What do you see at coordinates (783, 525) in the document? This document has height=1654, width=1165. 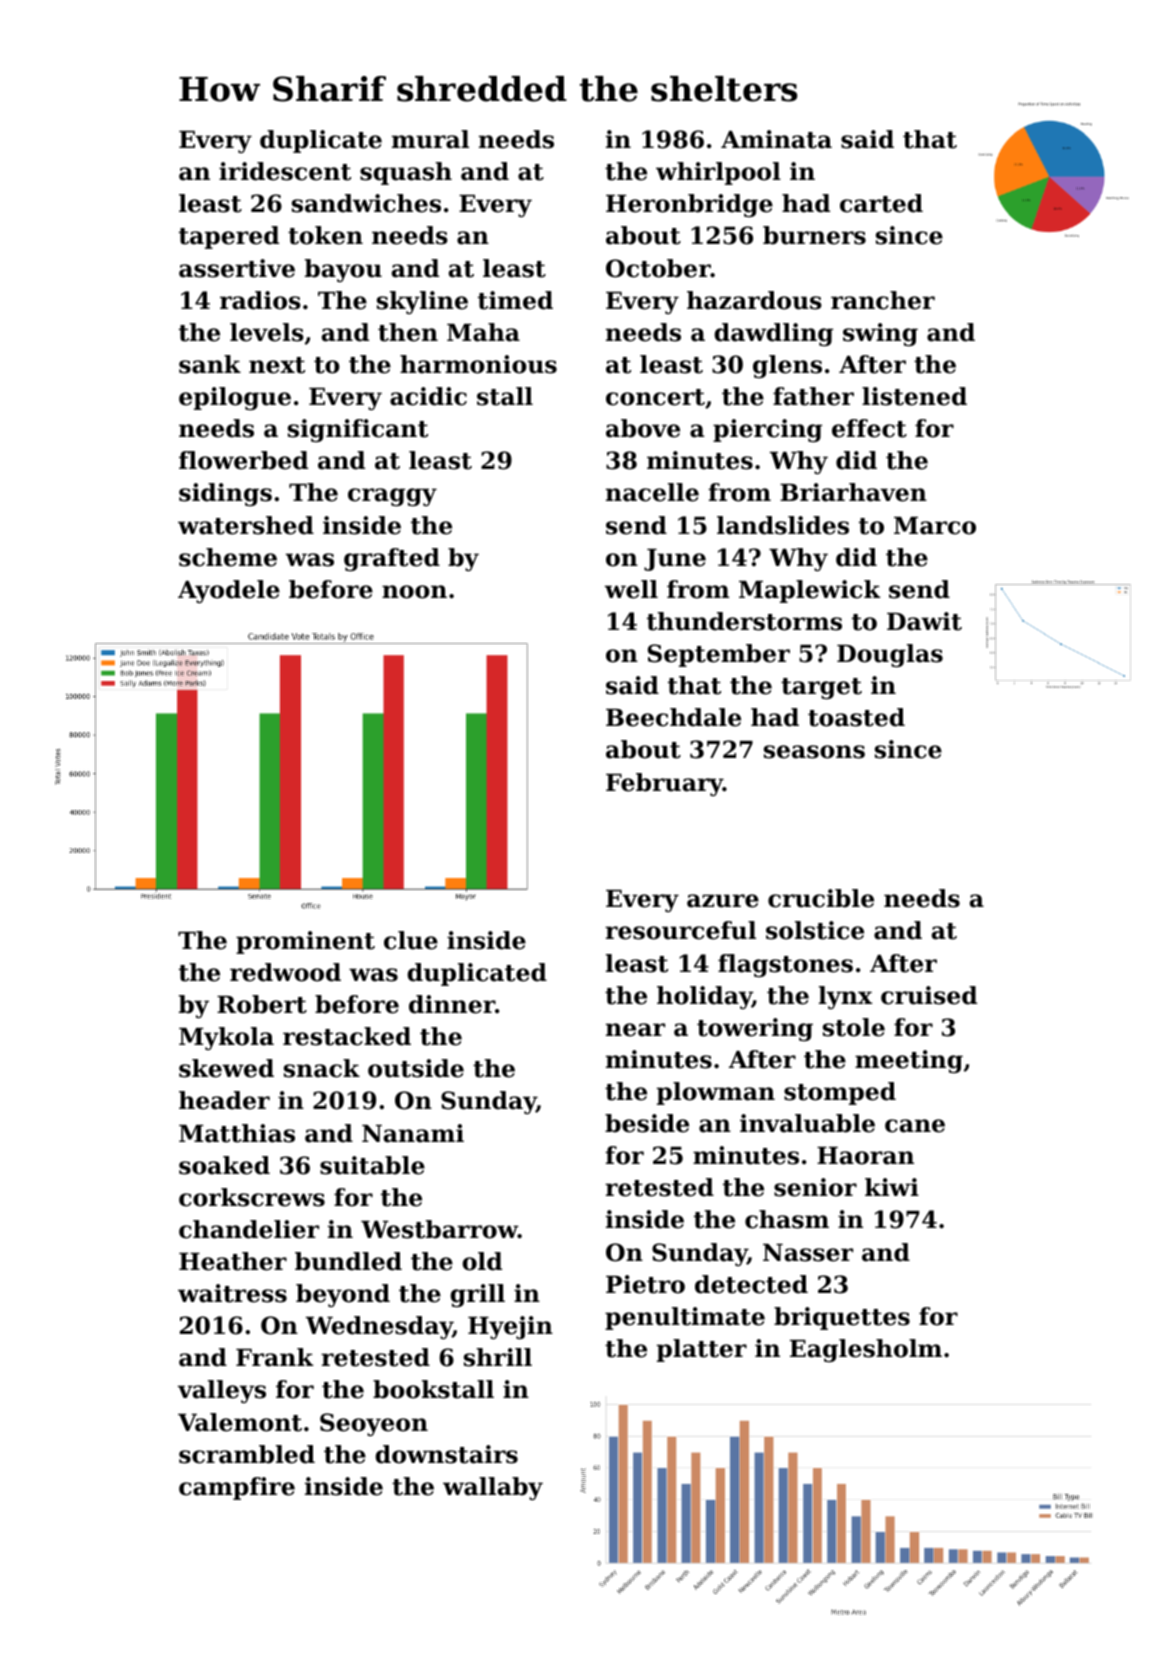 I see `landslides` at bounding box center [783, 525].
